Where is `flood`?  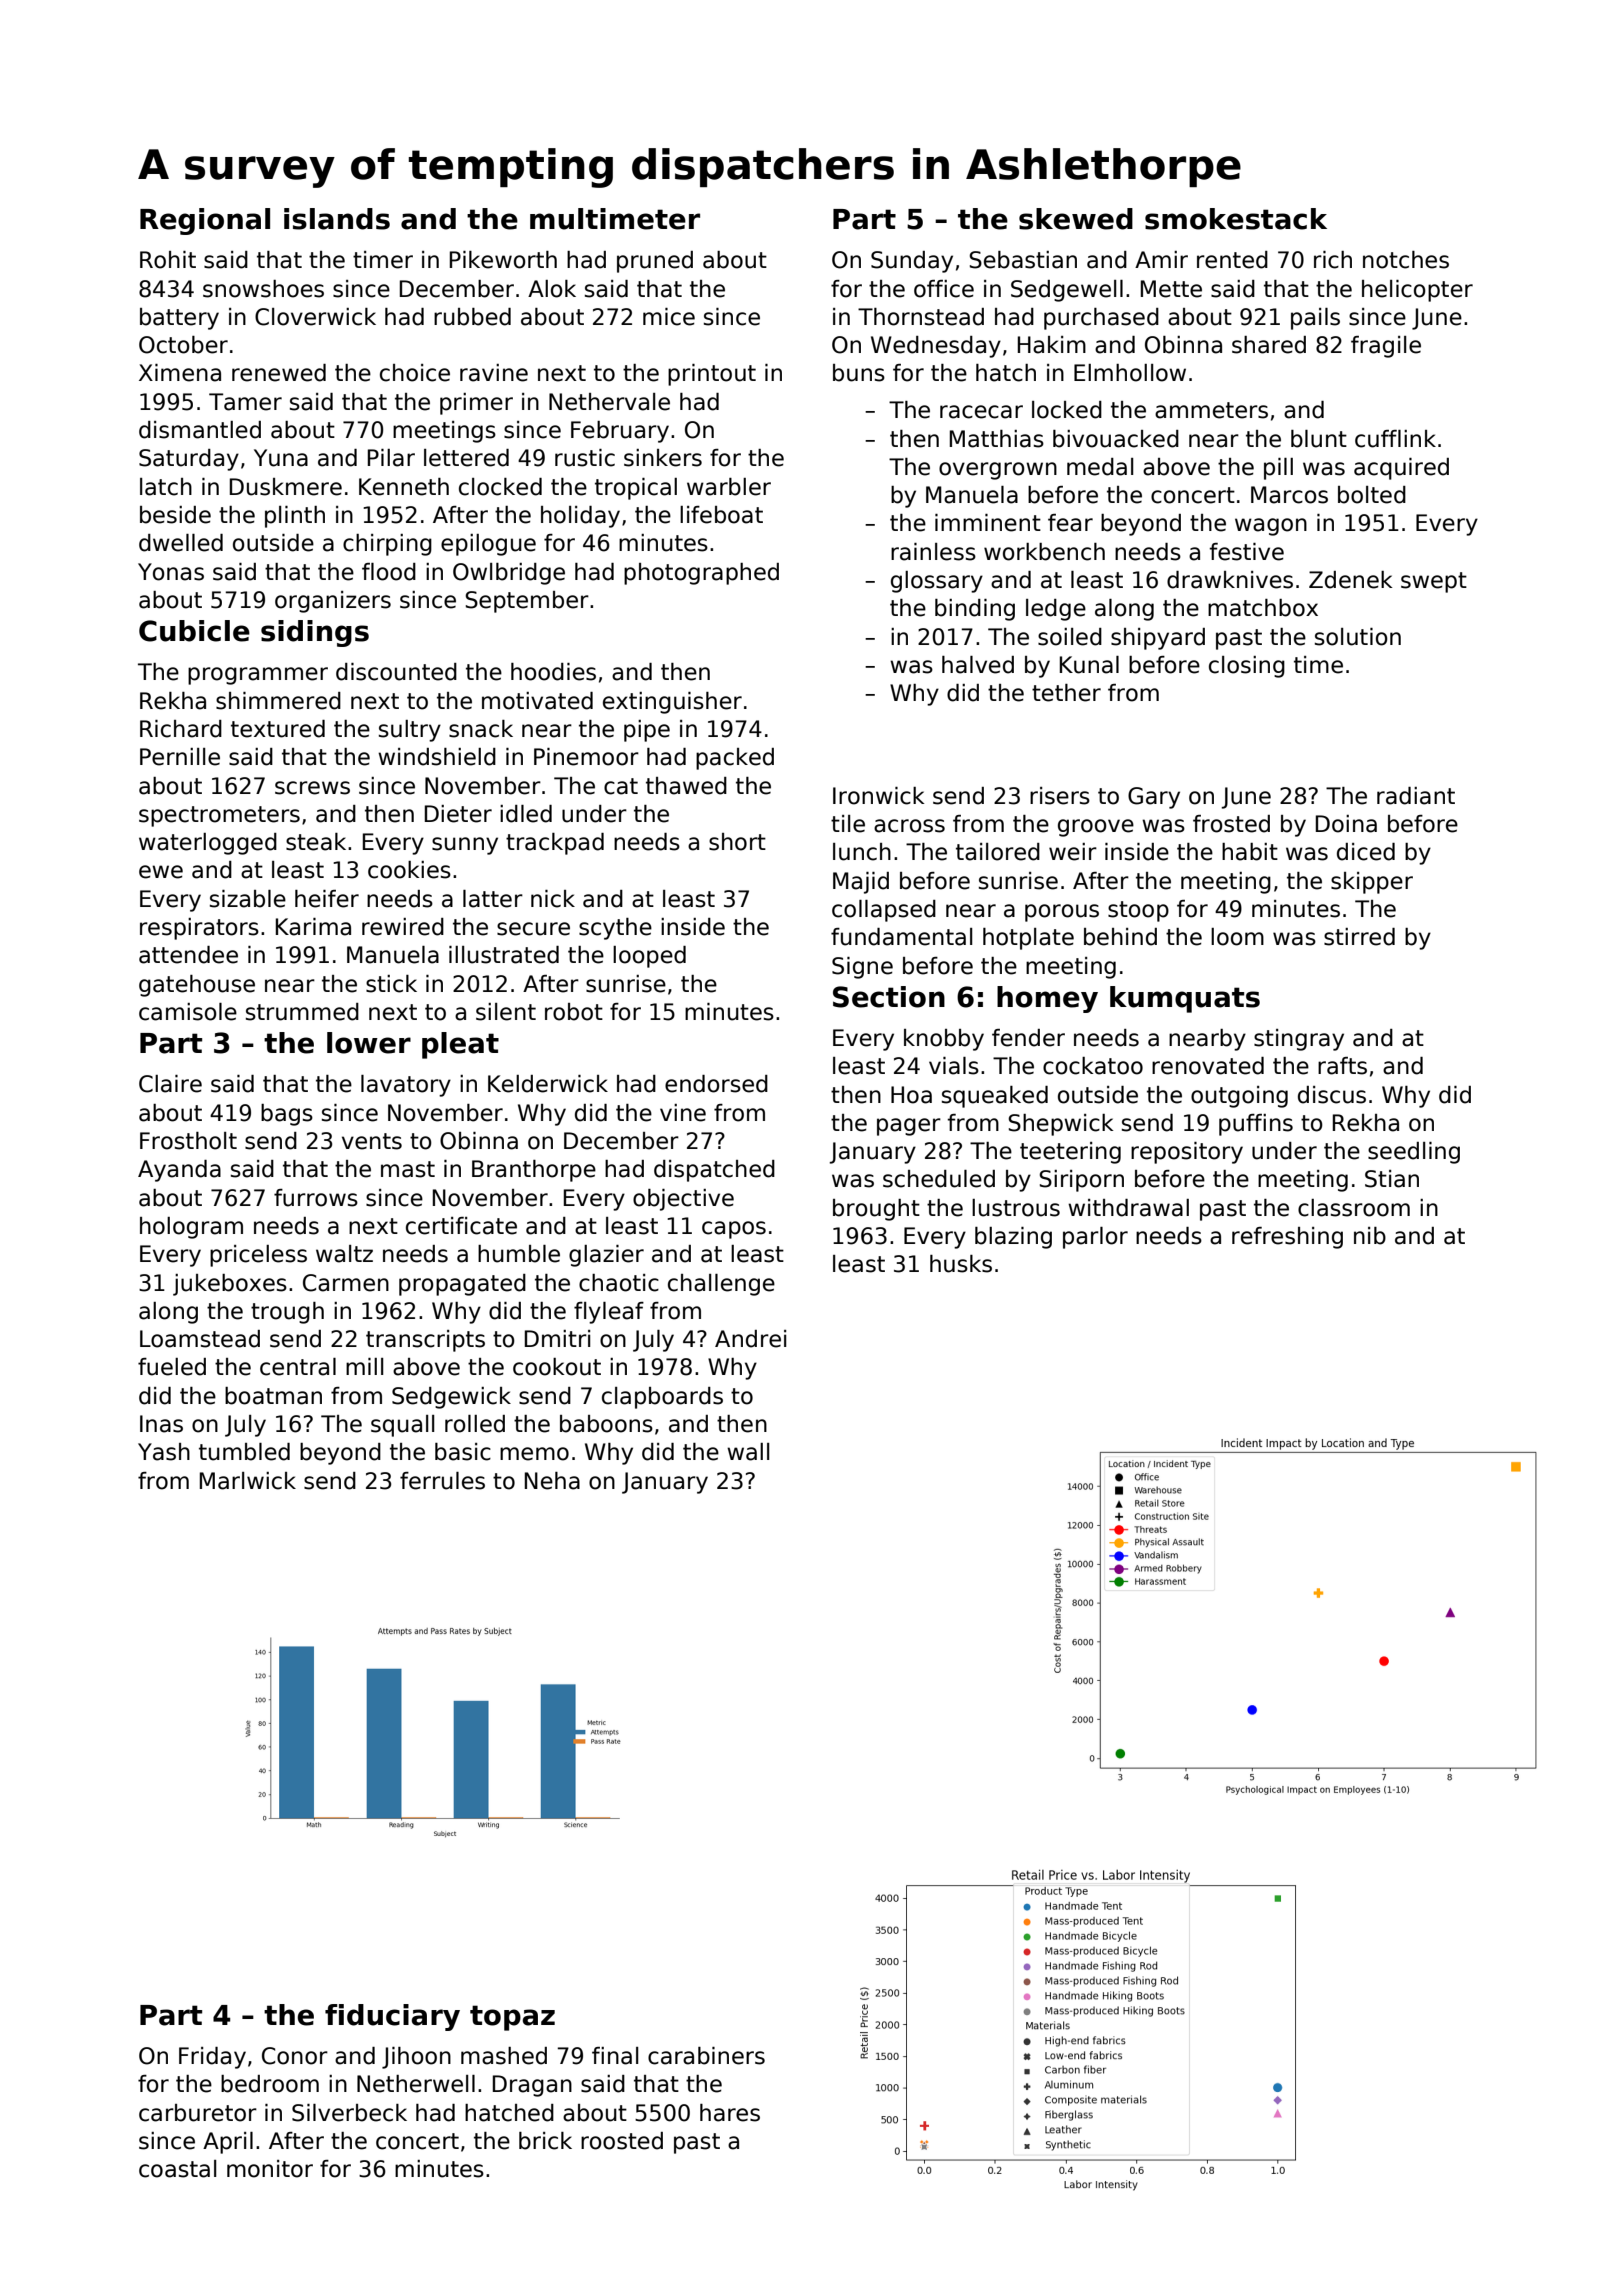
flood is located at coordinates (389, 572).
